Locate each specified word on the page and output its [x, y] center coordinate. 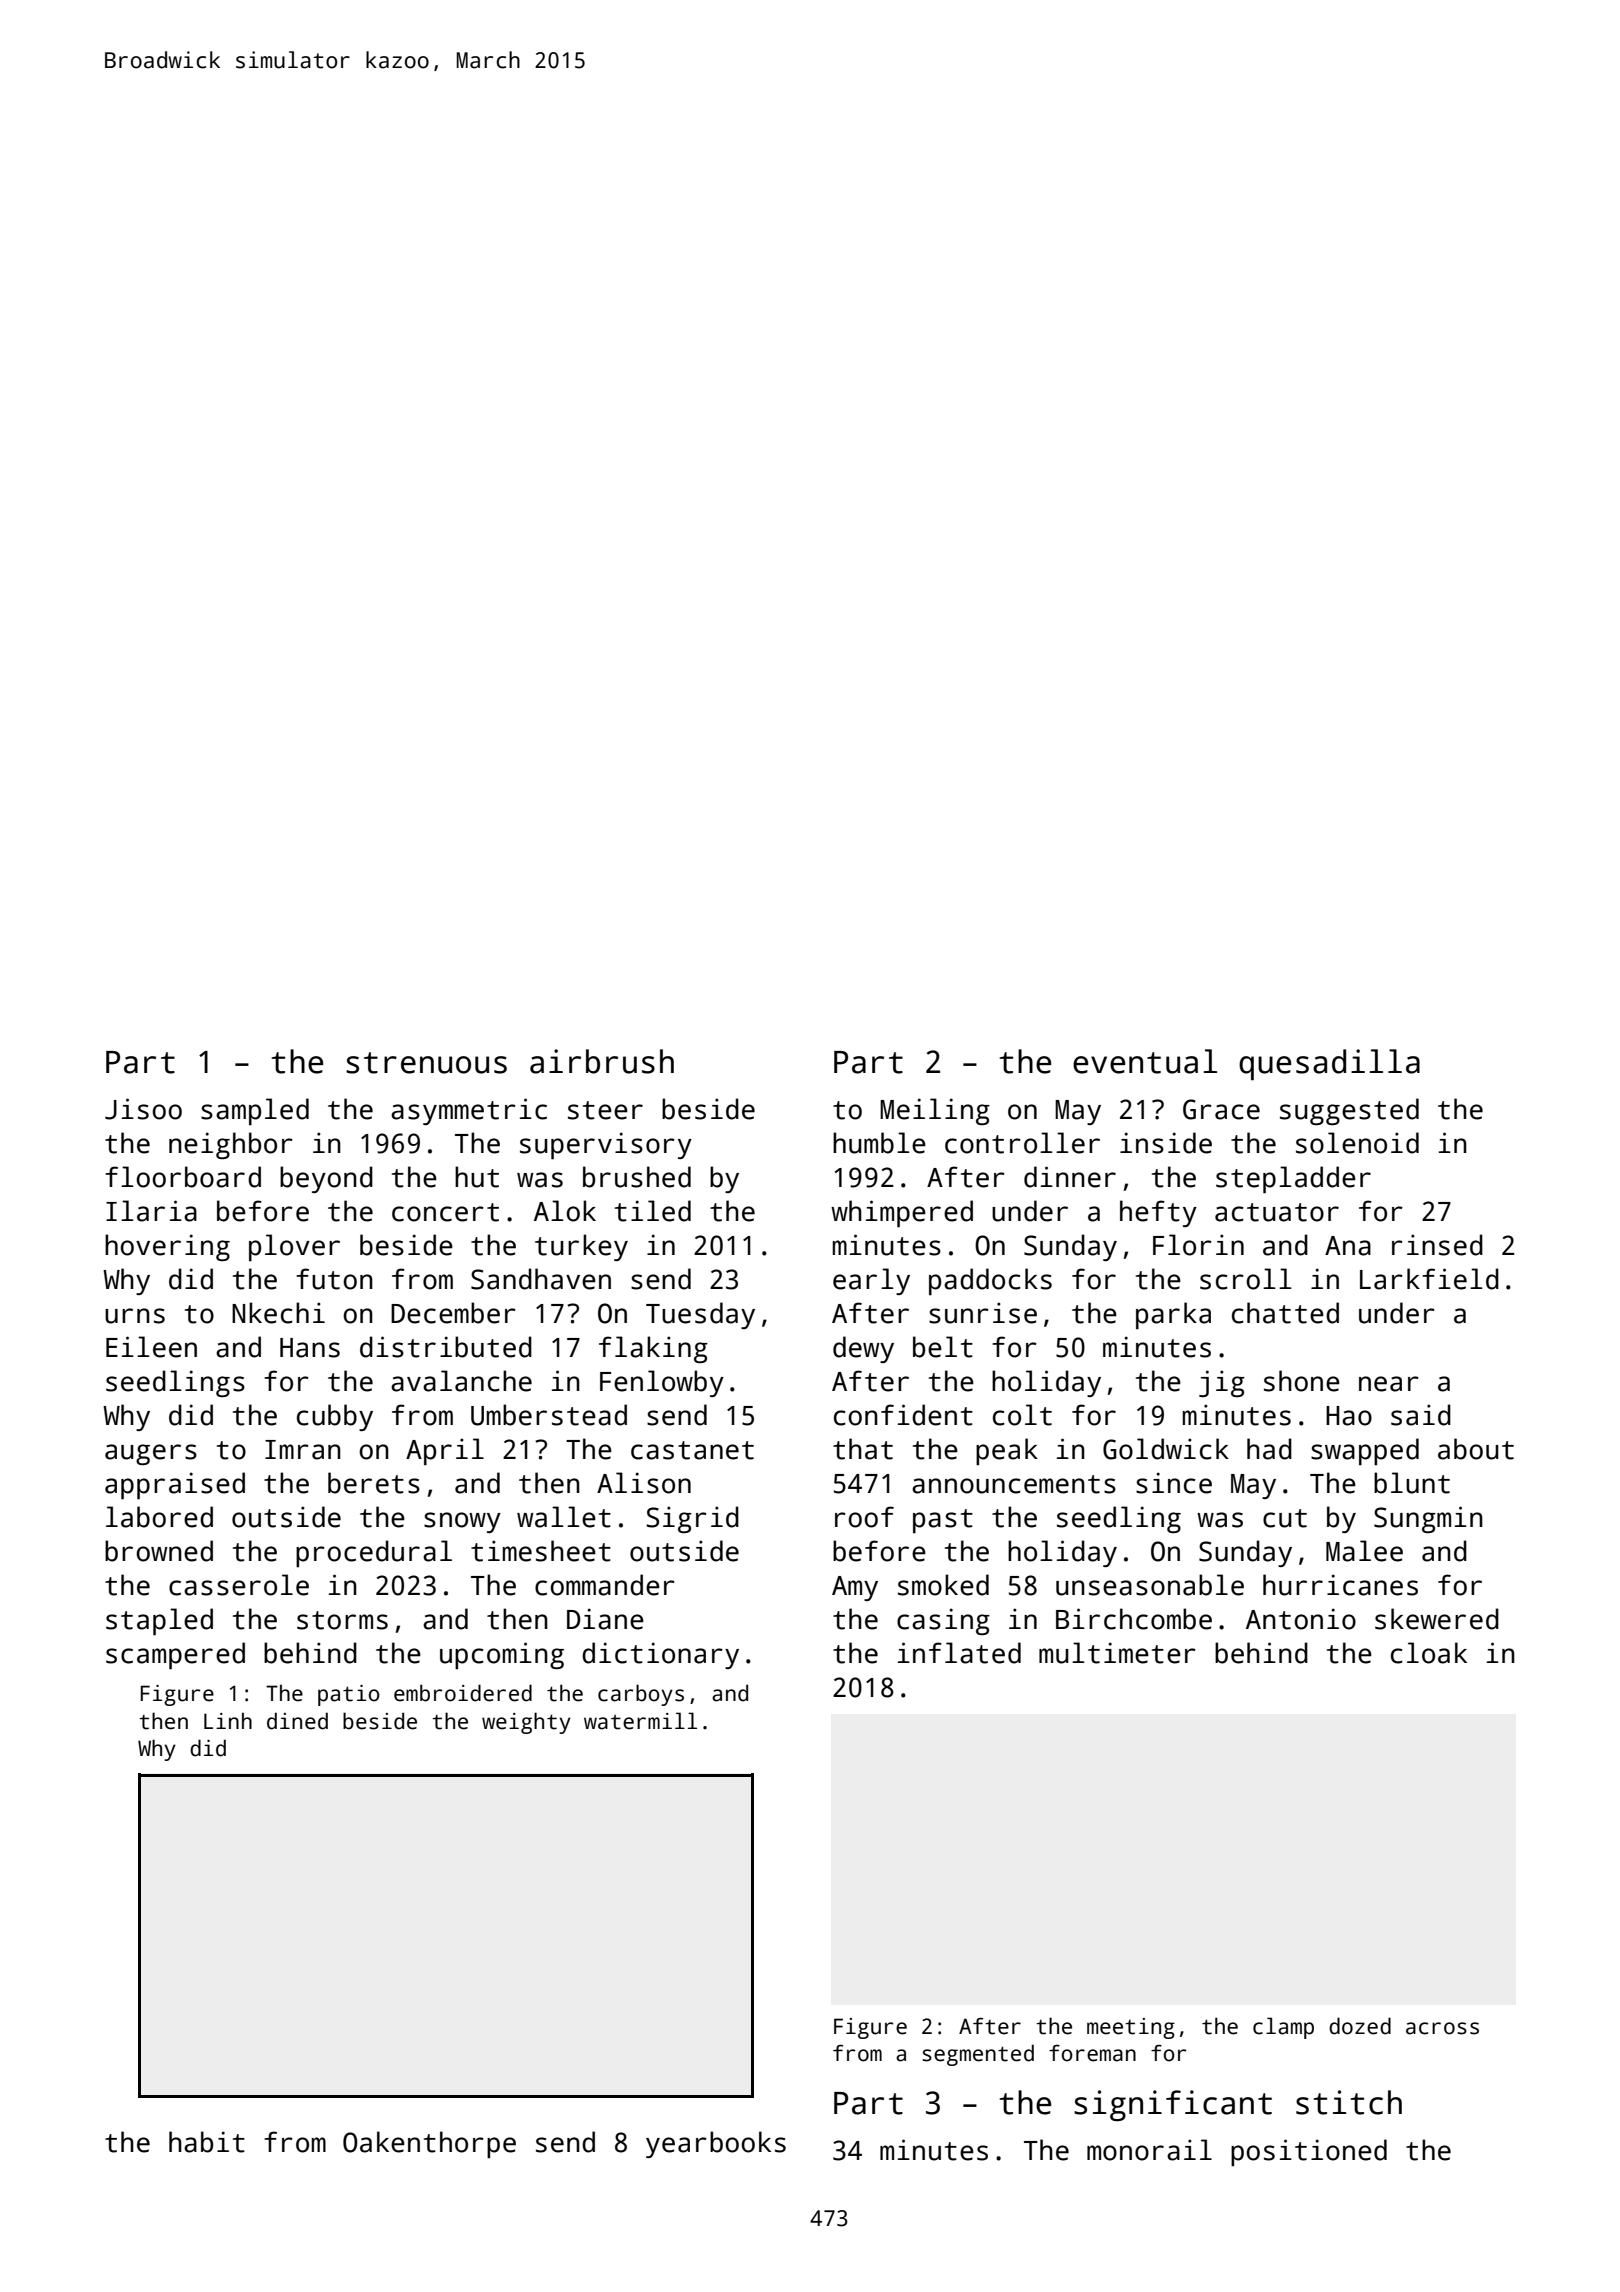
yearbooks [716, 2144]
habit [207, 2142]
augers [151, 1454]
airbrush [602, 1061]
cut [1285, 1518]
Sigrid [692, 1519]
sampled [255, 1111]
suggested [1349, 1111]
